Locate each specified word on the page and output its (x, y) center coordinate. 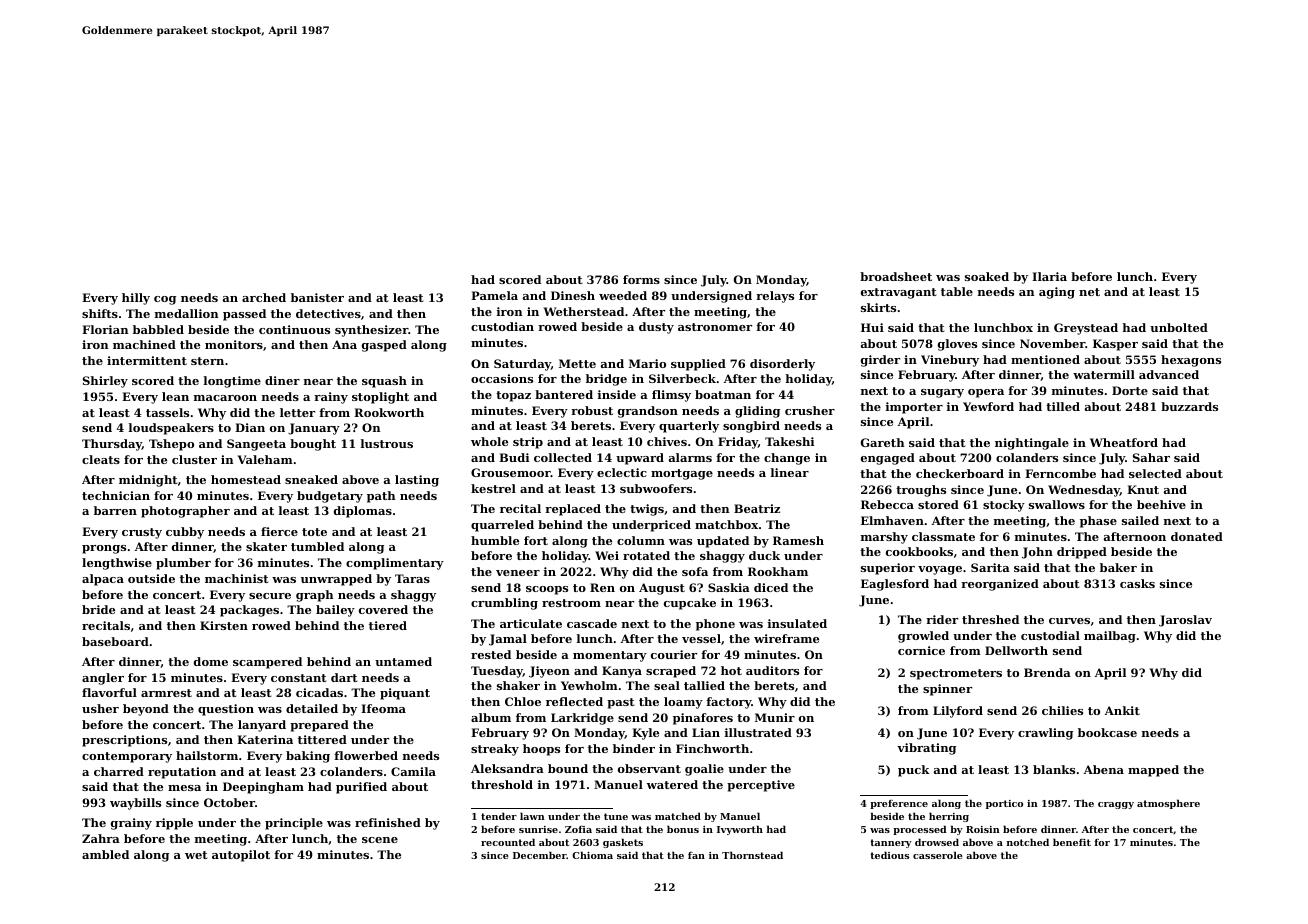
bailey (335, 611)
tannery (891, 843)
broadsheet (896, 276)
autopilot (241, 856)
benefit (1072, 842)
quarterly (689, 427)
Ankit (1122, 710)
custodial (1050, 635)
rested (491, 654)
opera (986, 393)
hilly (136, 299)
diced (771, 587)
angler (103, 679)
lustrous (387, 443)
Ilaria (1049, 276)
